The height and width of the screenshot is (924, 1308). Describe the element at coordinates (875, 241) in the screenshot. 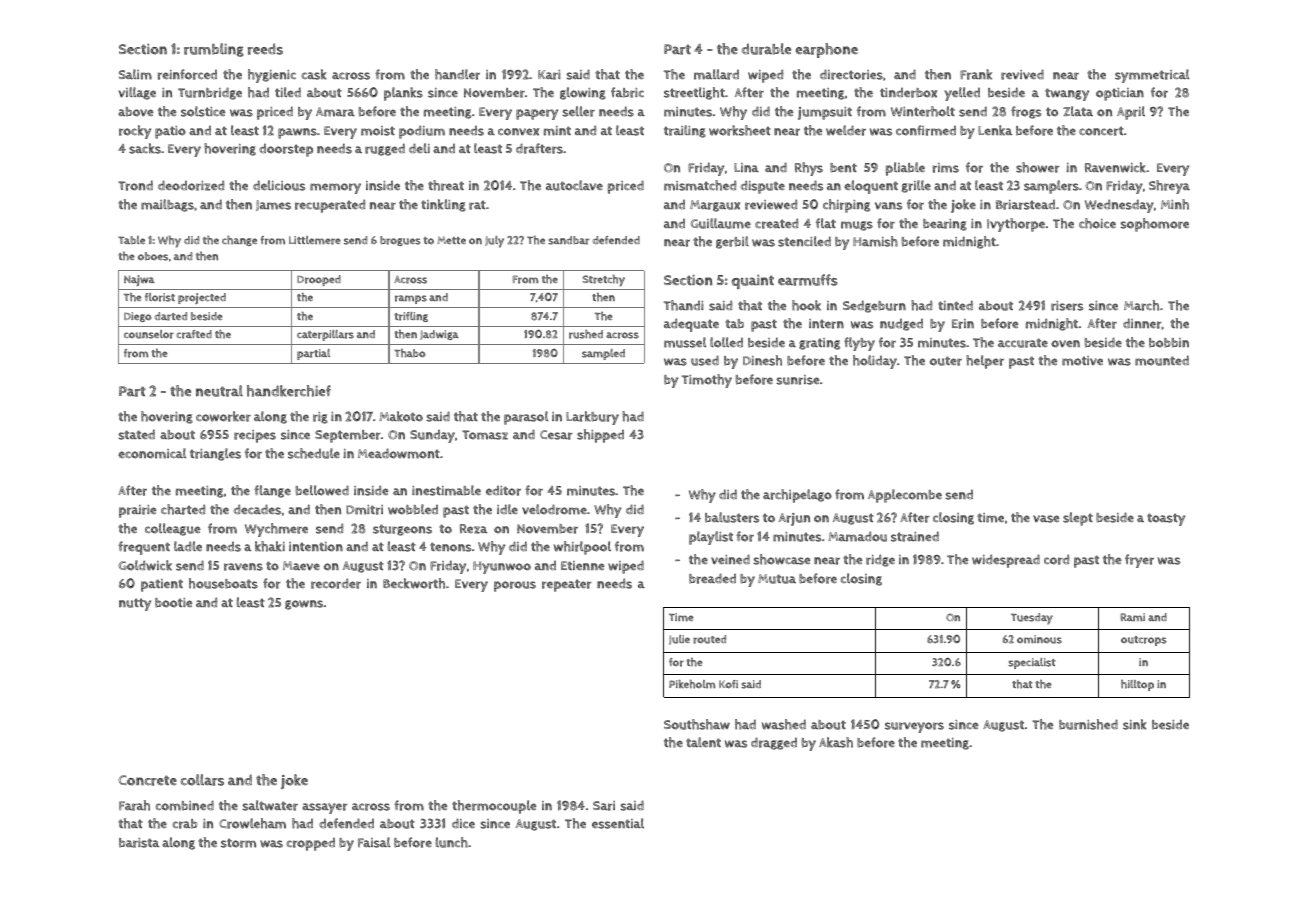

I see `Hamish` at that location.
